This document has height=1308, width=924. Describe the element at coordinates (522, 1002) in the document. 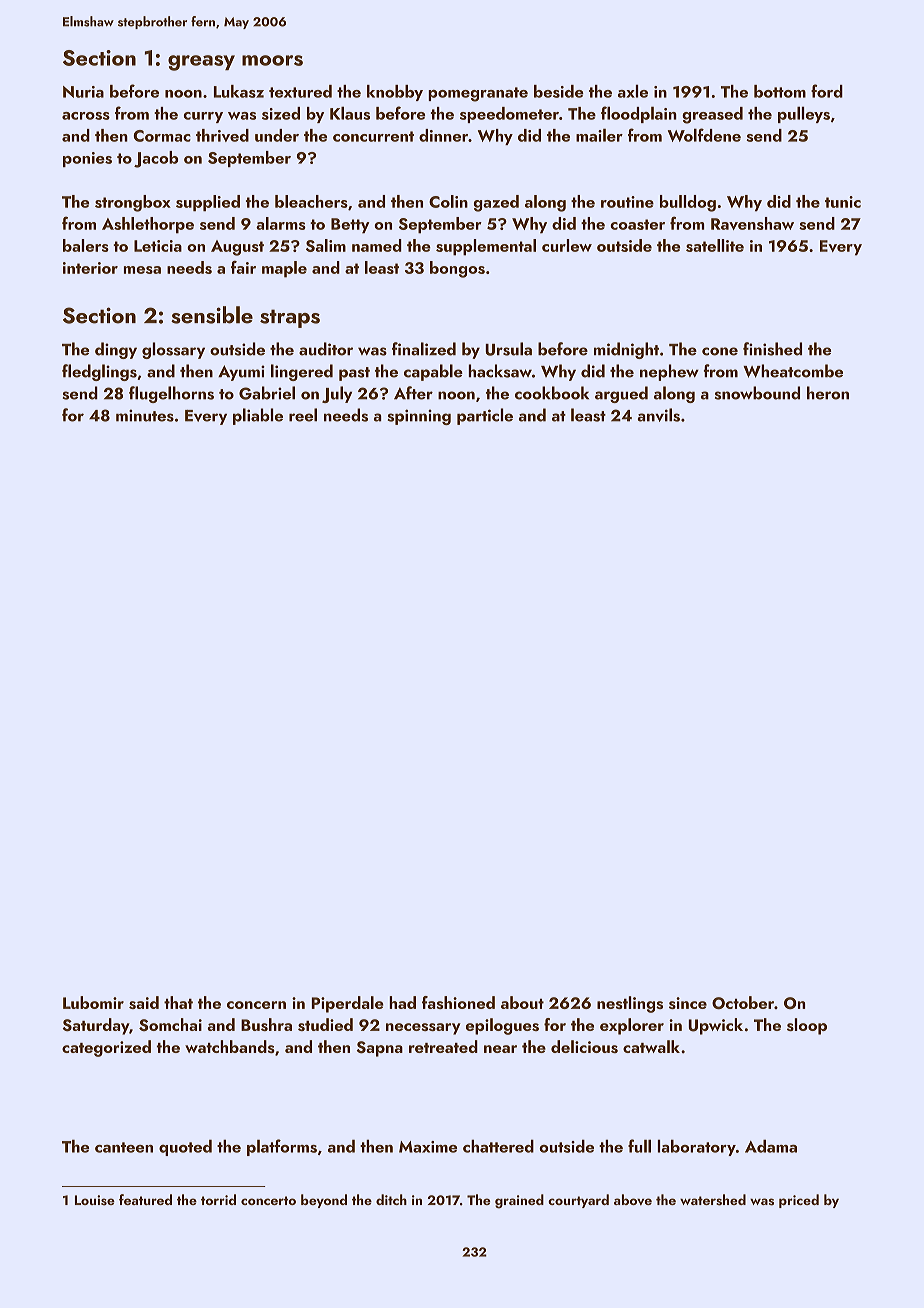

I see `about` at that location.
